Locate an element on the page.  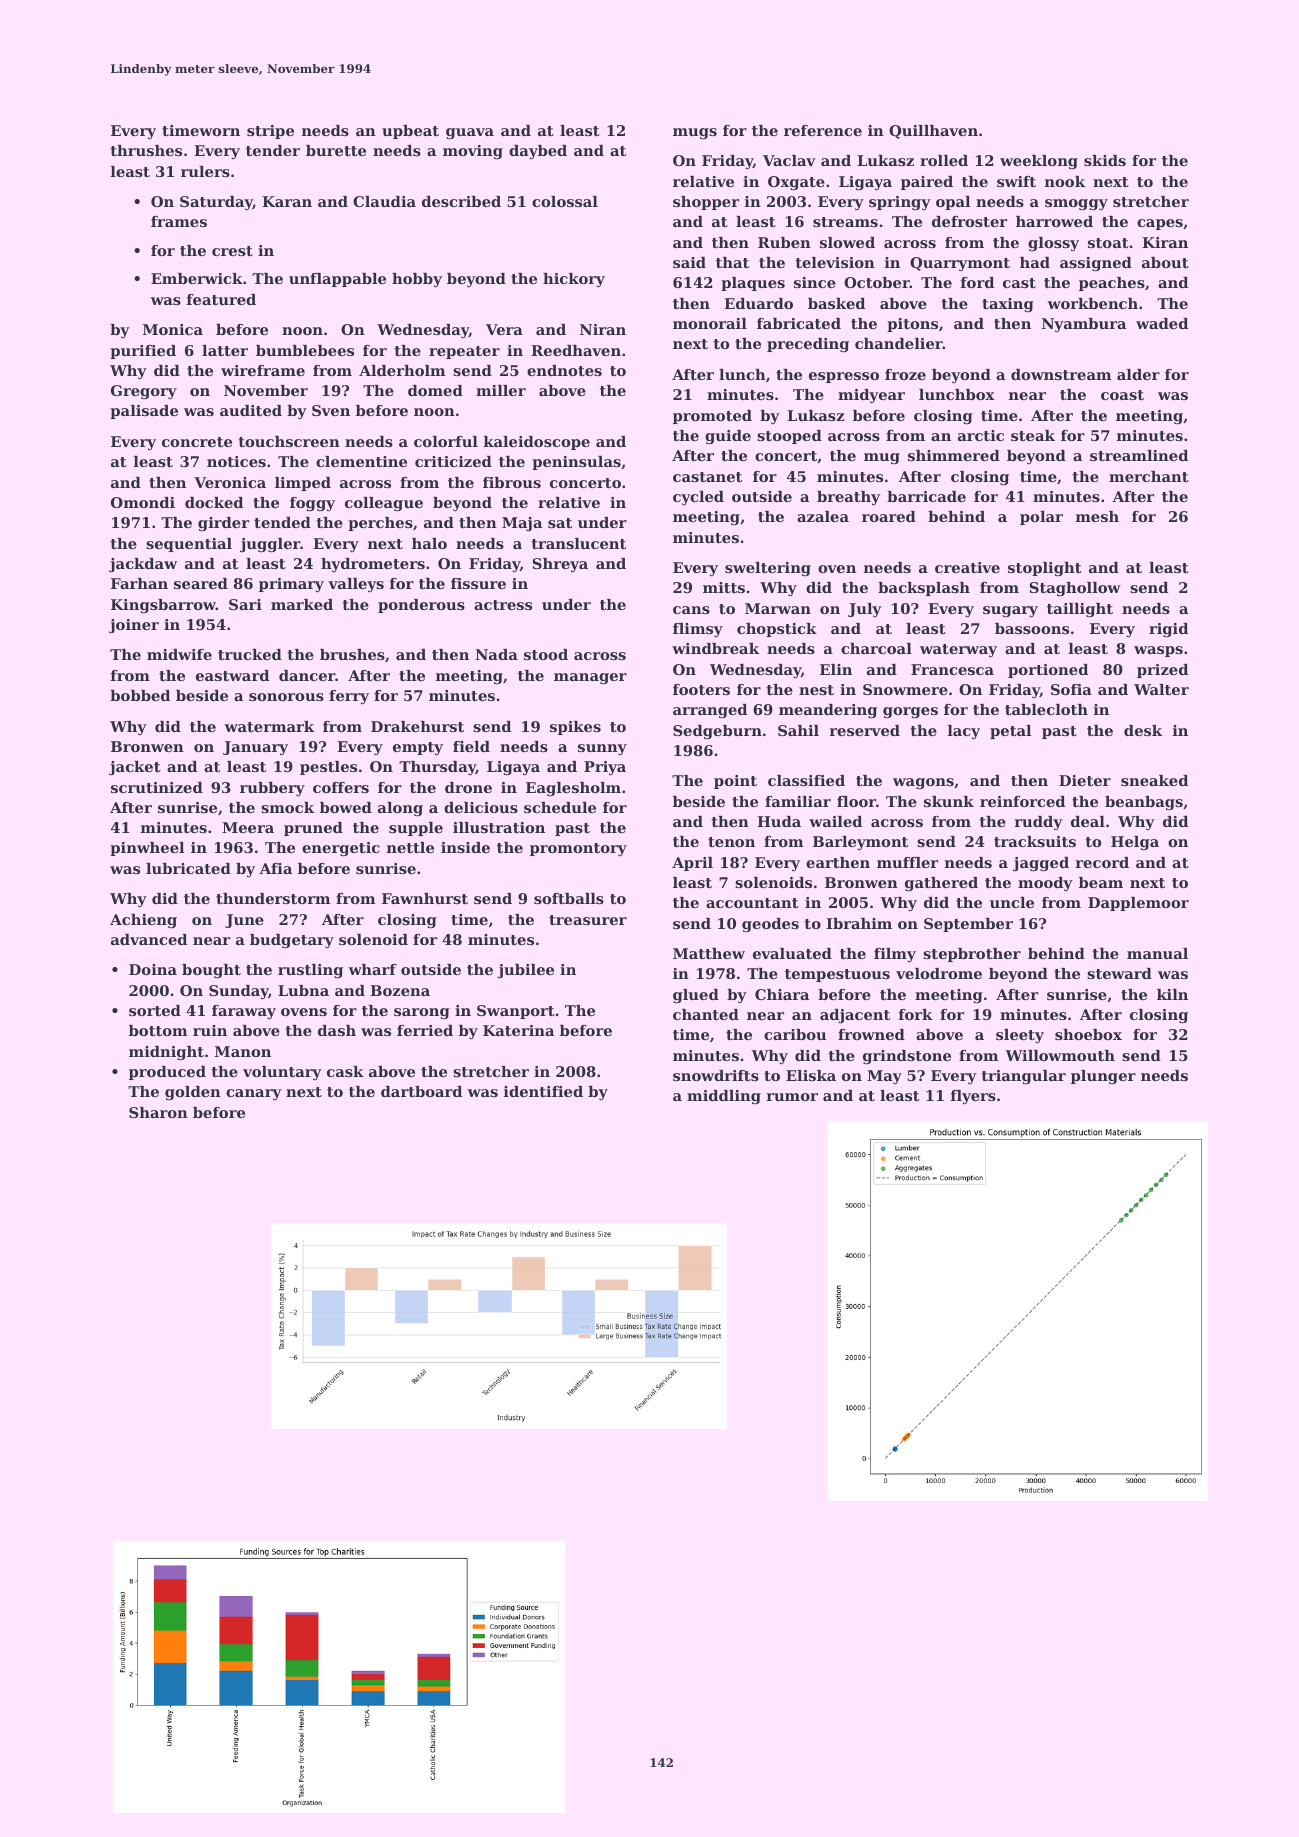
Emberwick is located at coordinates (197, 278).
